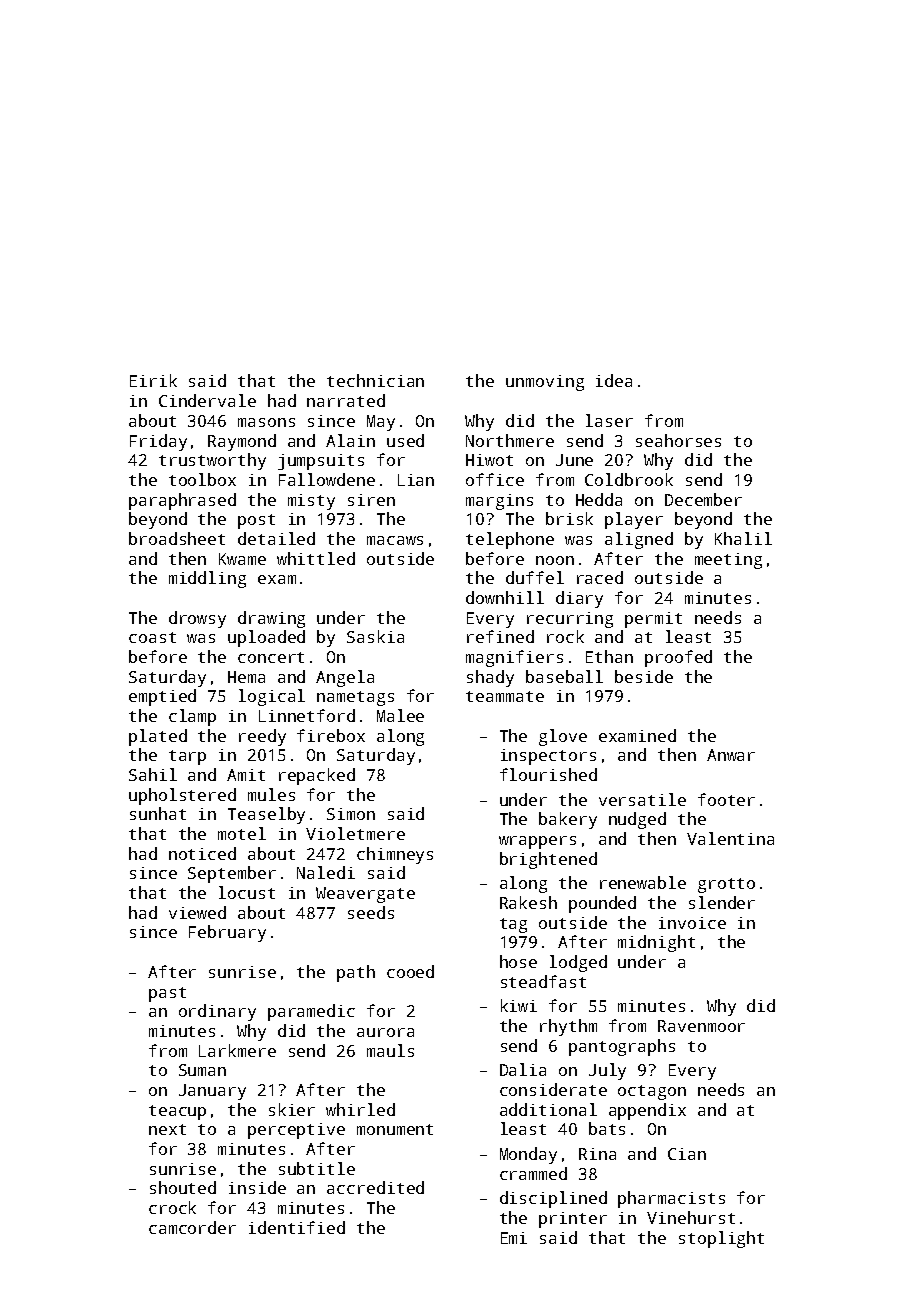  I want to click on downhill, so click(505, 597).
